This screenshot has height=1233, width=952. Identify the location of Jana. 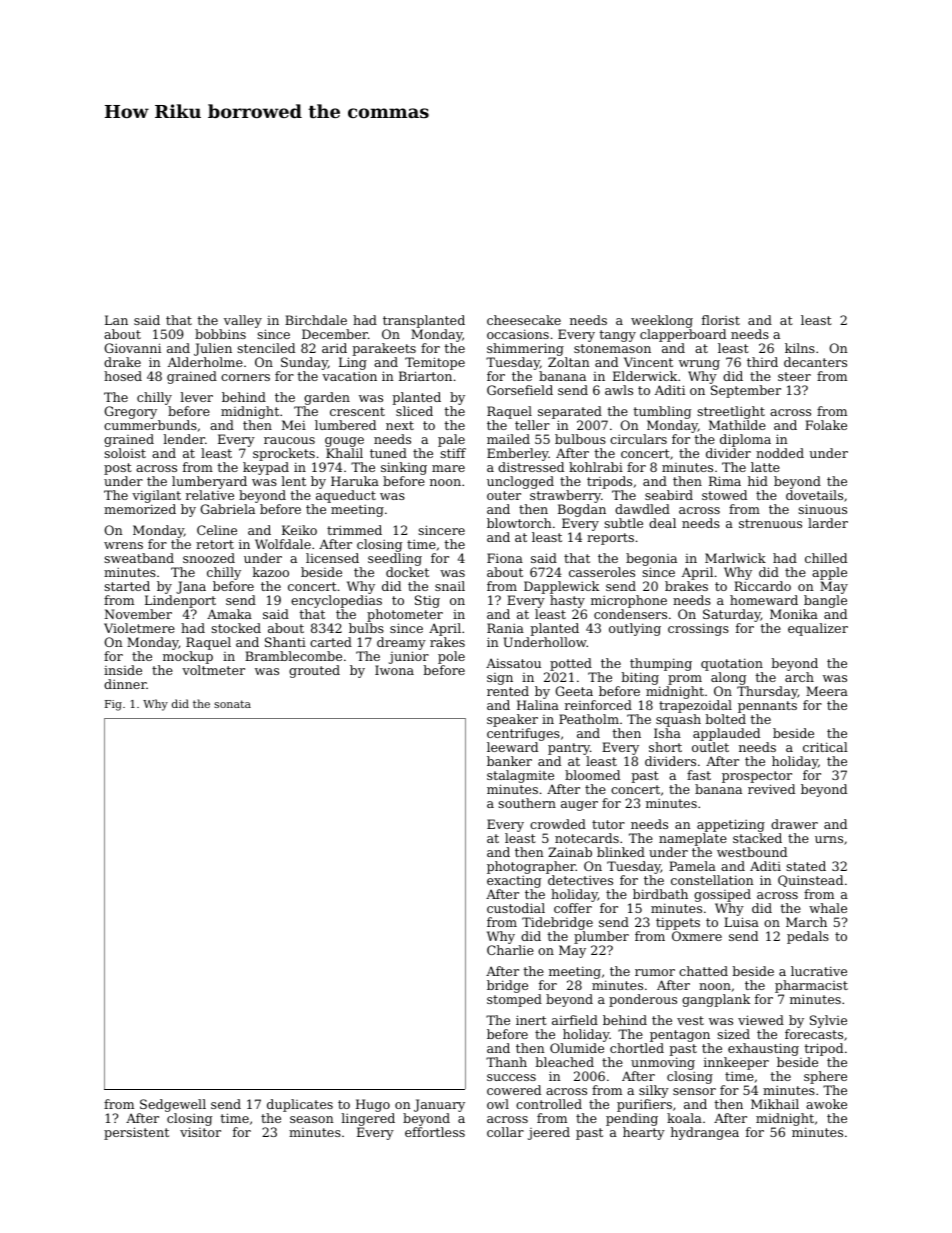
(191, 587).
